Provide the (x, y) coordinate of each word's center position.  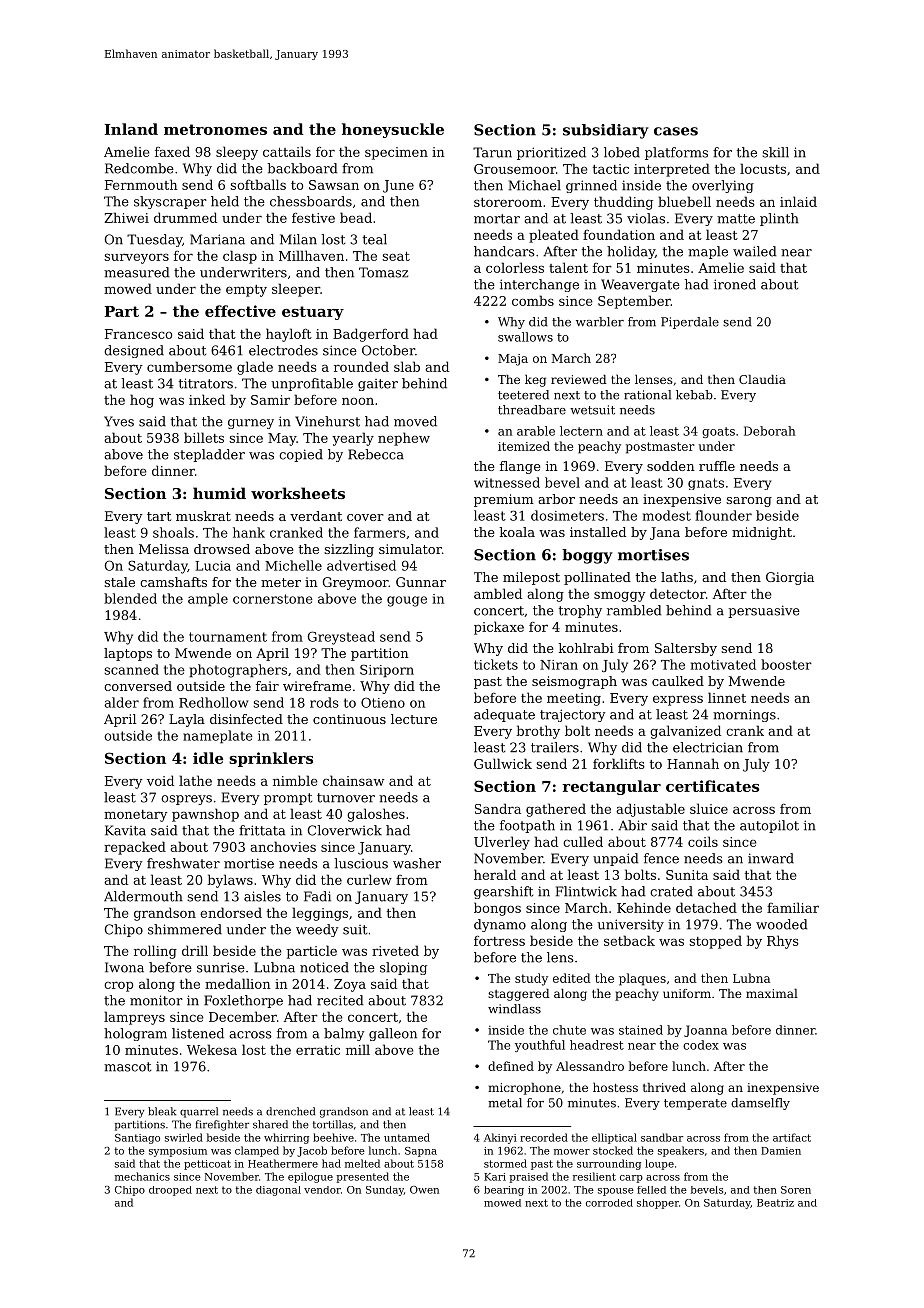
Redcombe (139, 168)
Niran (559, 665)
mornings (744, 715)
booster (786, 664)
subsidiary (606, 131)
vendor (322, 1190)
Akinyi (500, 1138)
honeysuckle (393, 130)
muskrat (203, 516)
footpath (527, 826)
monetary (135, 816)
